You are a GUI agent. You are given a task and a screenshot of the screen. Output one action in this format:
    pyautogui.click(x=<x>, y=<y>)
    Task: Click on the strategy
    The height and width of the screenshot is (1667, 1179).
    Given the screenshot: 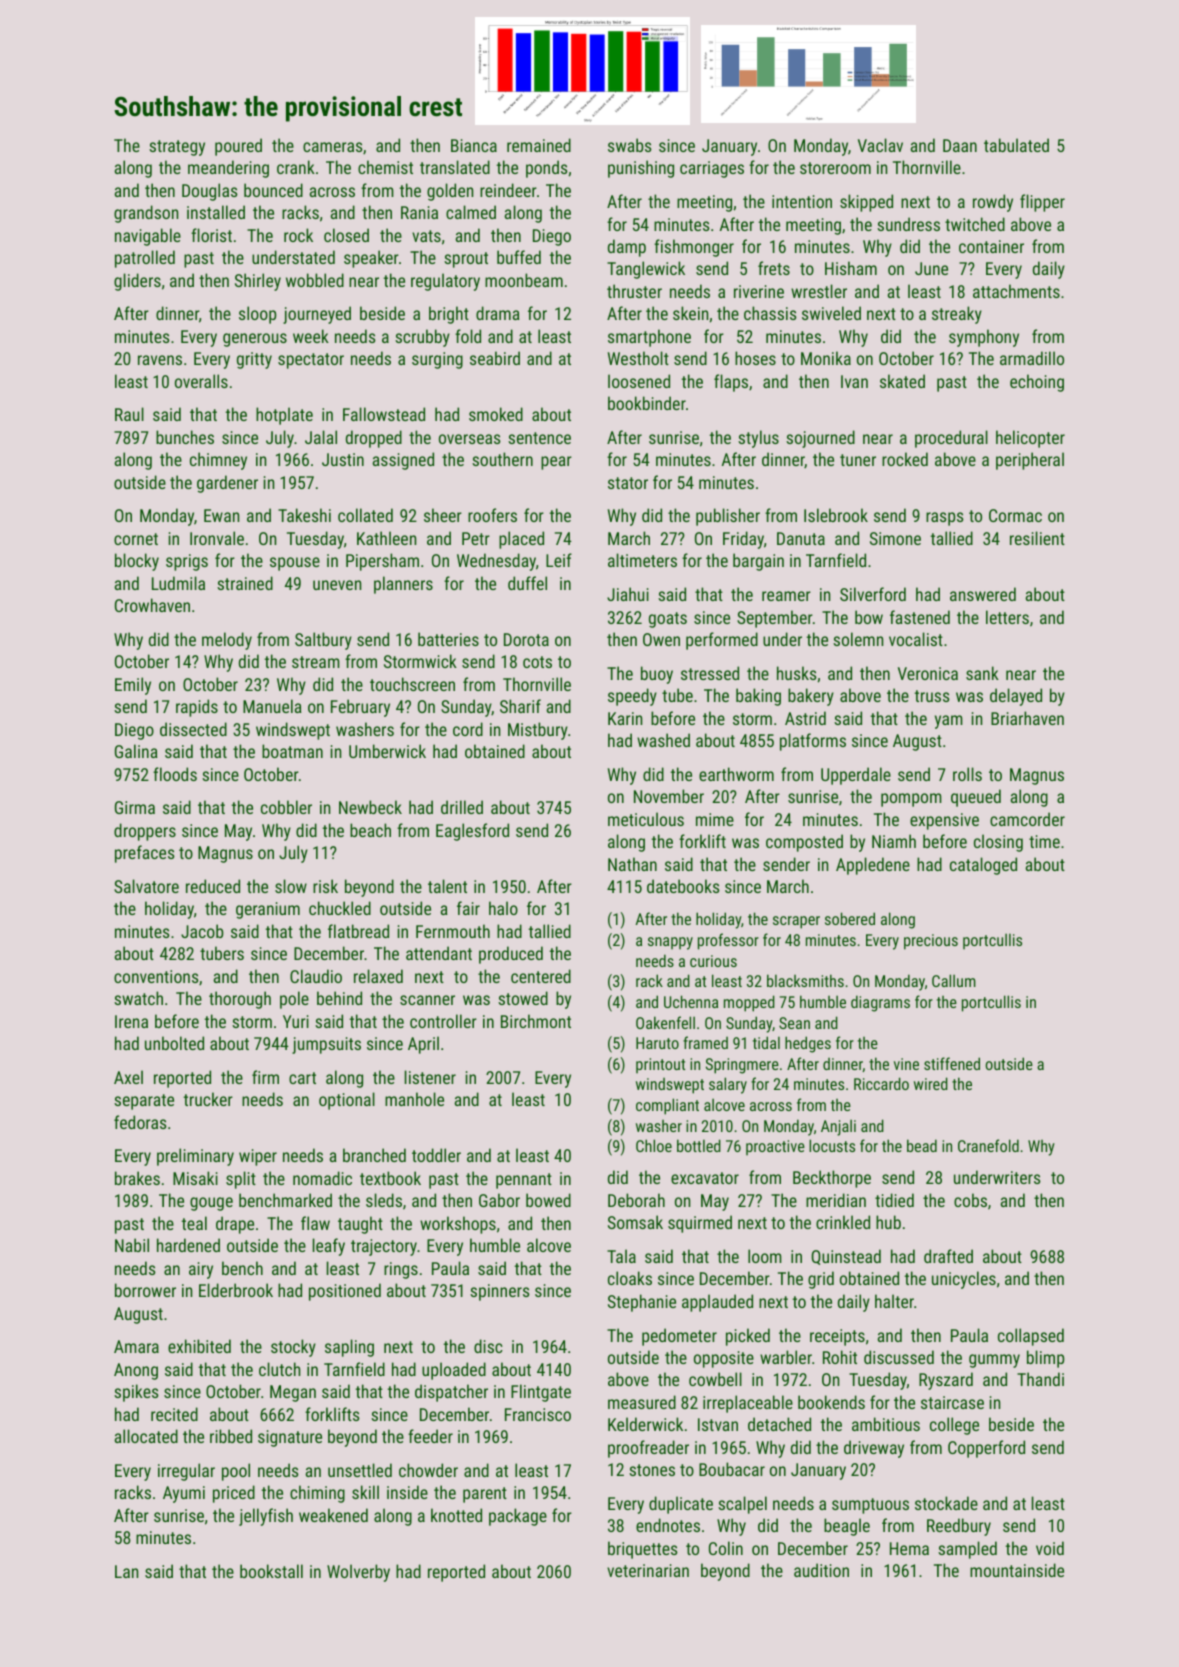 What is the action you would take?
    pyautogui.click(x=177, y=148)
